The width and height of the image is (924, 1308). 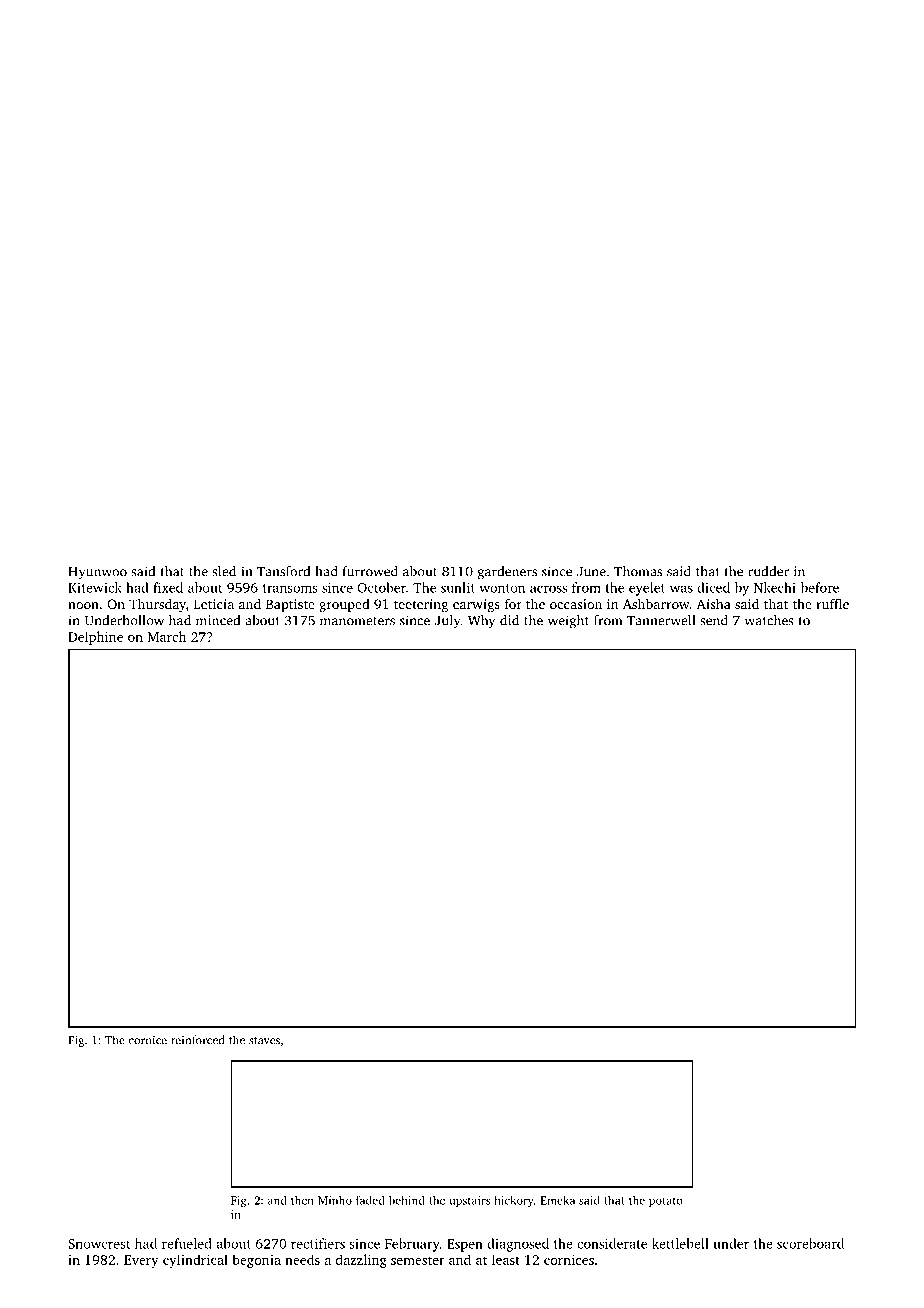 I want to click on faded, so click(x=370, y=1200).
